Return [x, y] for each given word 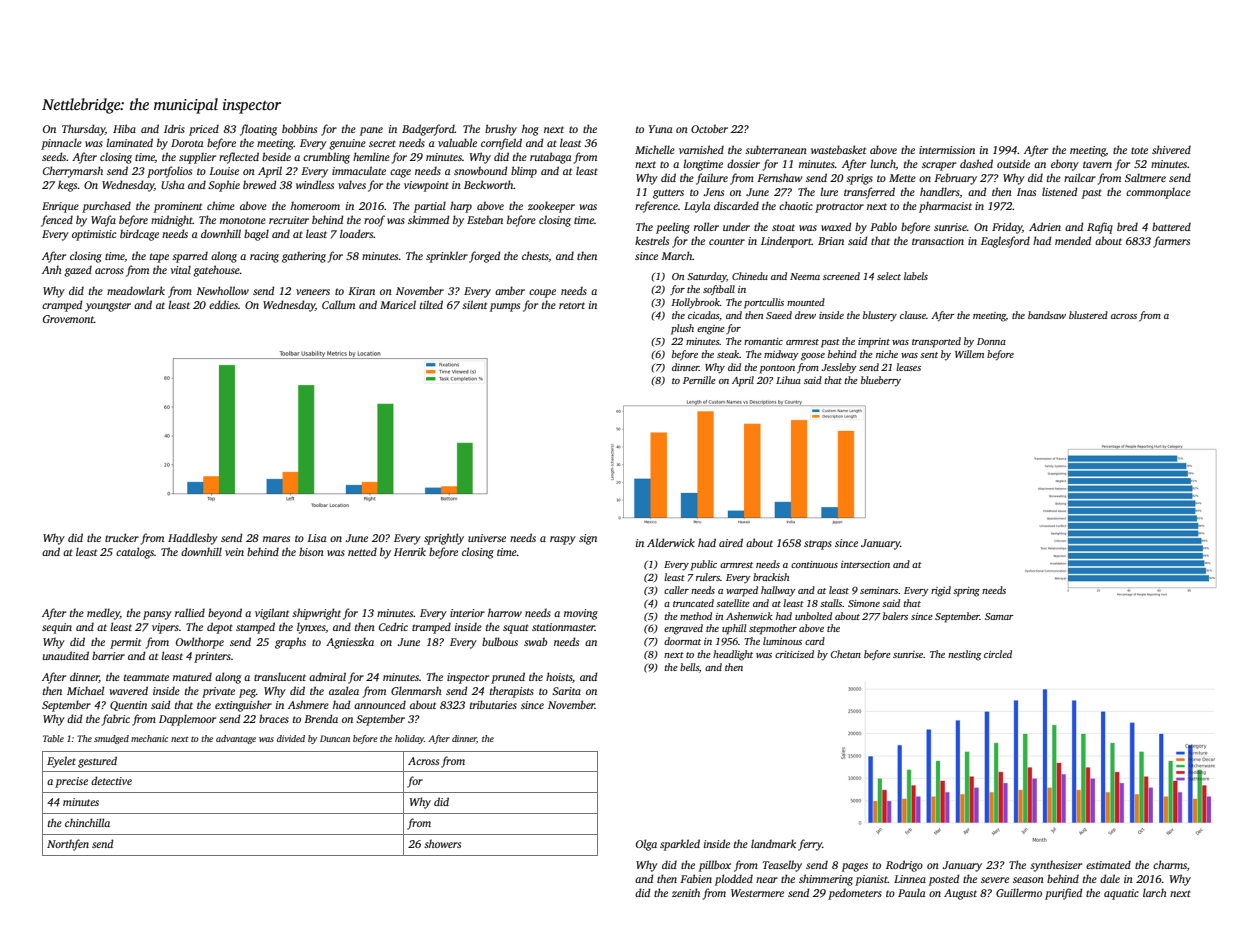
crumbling [326, 158]
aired [731, 542]
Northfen [68, 845]
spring [966, 592]
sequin [57, 628]
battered [1171, 226]
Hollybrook [695, 303]
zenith [686, 892]
